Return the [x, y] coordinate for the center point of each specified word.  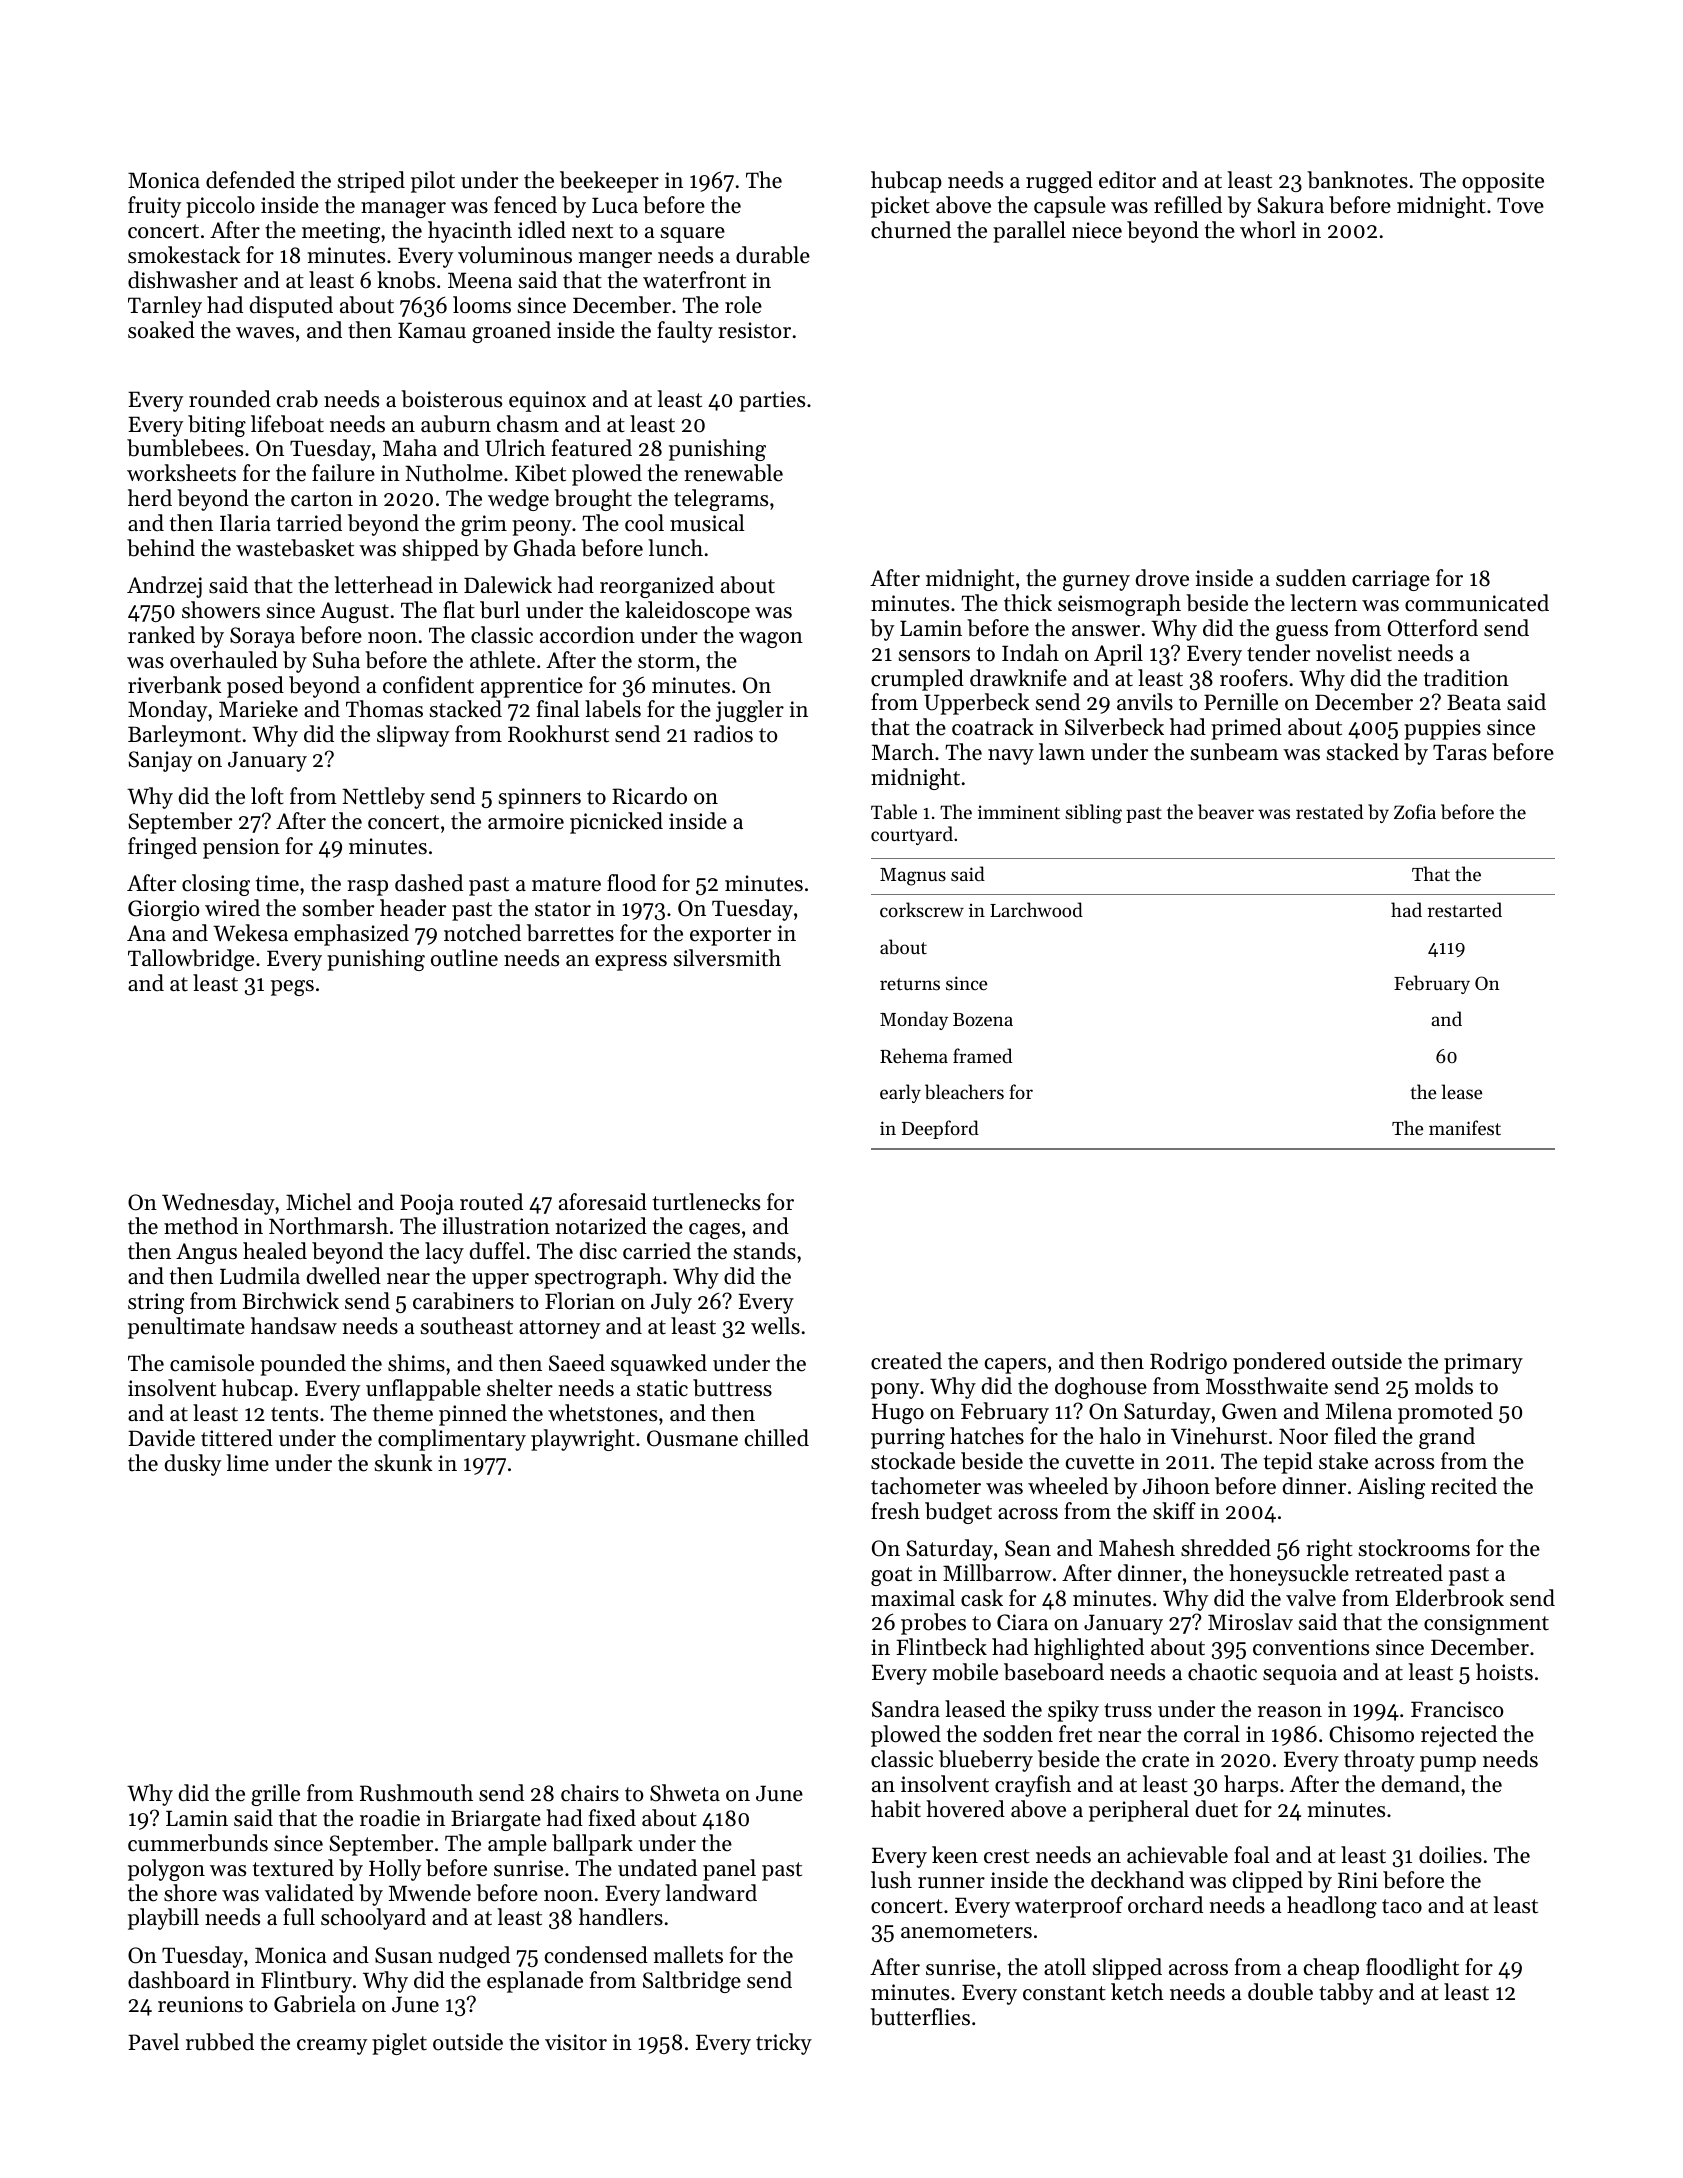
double [1280, 1992]
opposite [1503, 182]
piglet [399, 2044]
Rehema [914, 1055]
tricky [784, 2044]
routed [491, 1202]
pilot [433, 182]
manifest [1465, 1127]
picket [900, 207]
